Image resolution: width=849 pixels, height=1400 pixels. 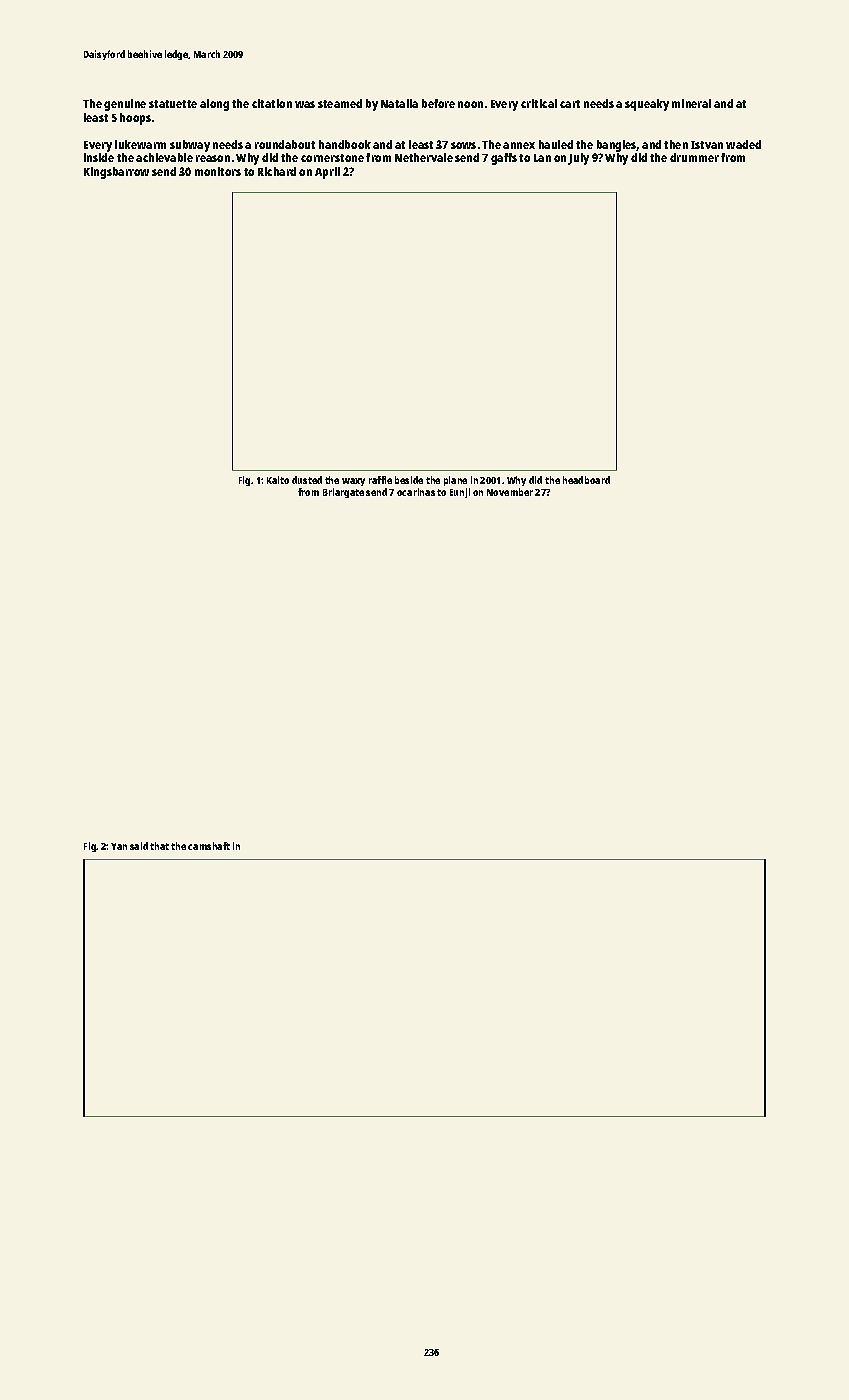 What do you see at coordinates (218, 171) in the page?
I see `monitors` at bounding box center [218, 171].
